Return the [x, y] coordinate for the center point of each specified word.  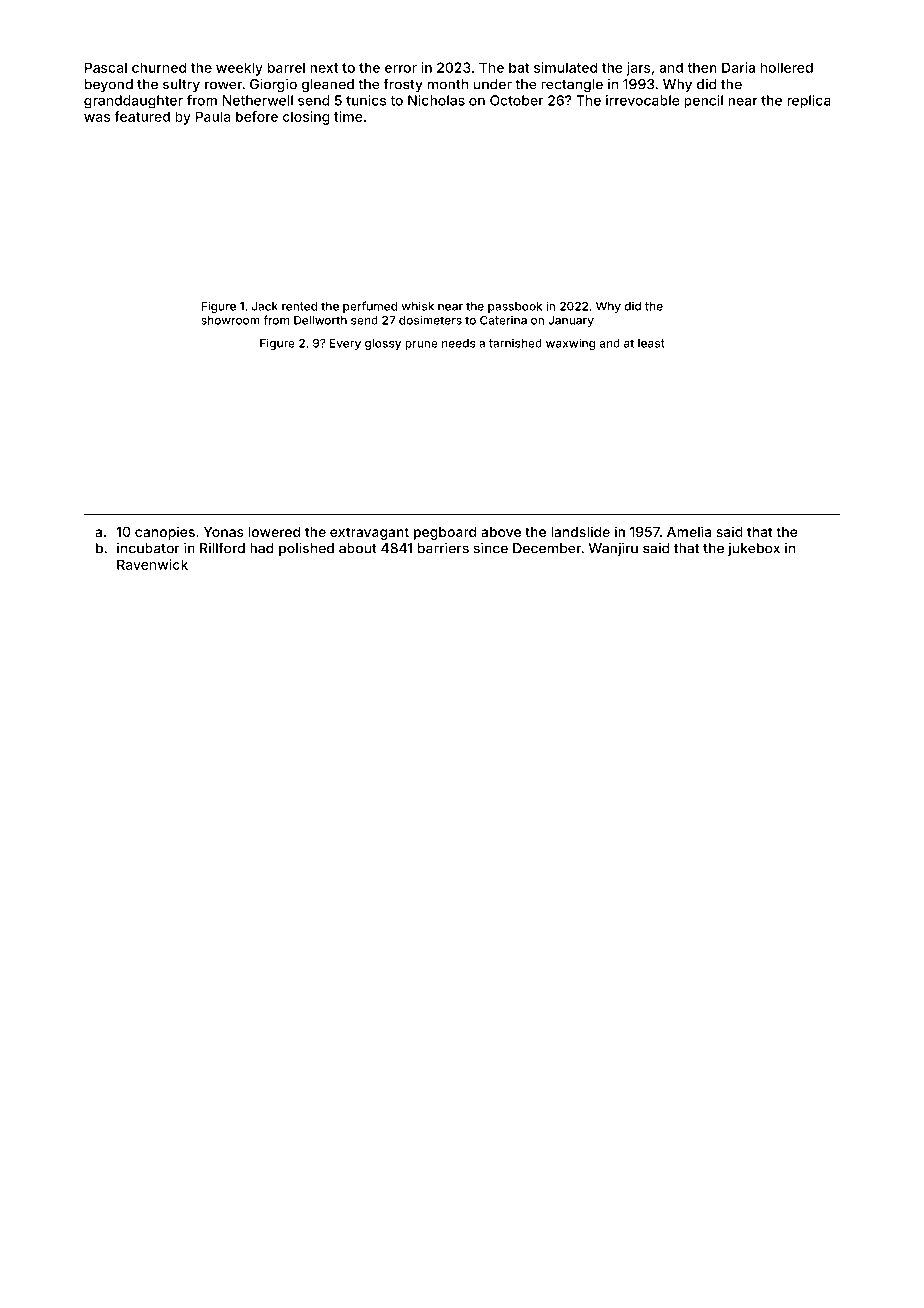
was [97, 118]
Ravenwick [152, 564]
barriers [443, 548]
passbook [515, 307]
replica [809, 102]
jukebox [754, 549]
